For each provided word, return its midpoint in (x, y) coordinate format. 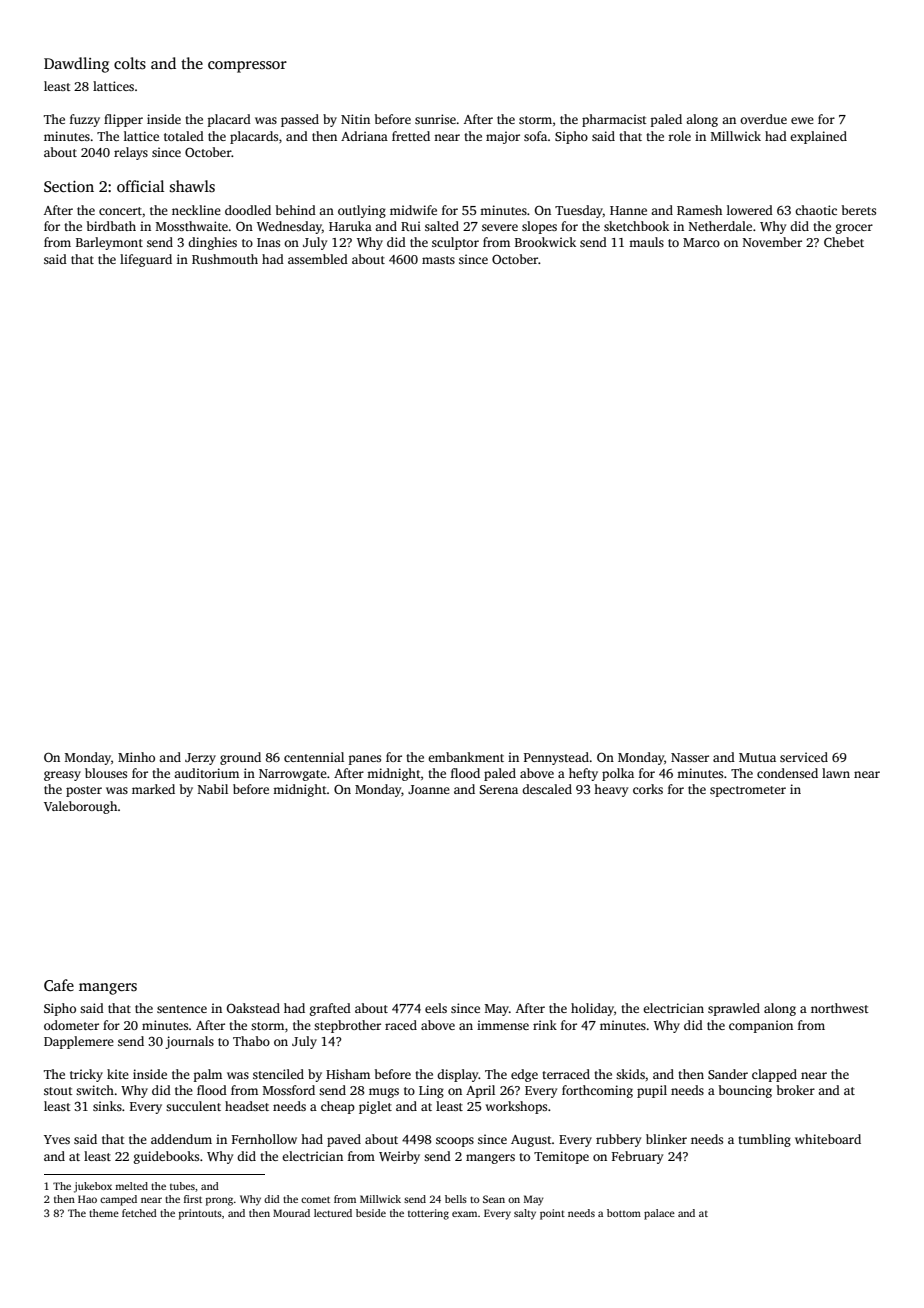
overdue (763, 119)
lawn (836, 773)
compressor (247, 67)
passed (300, 120)
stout (58, 1091)
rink (545, 1025)
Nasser (690, 757)
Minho (136, 757)
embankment (466, 757)
